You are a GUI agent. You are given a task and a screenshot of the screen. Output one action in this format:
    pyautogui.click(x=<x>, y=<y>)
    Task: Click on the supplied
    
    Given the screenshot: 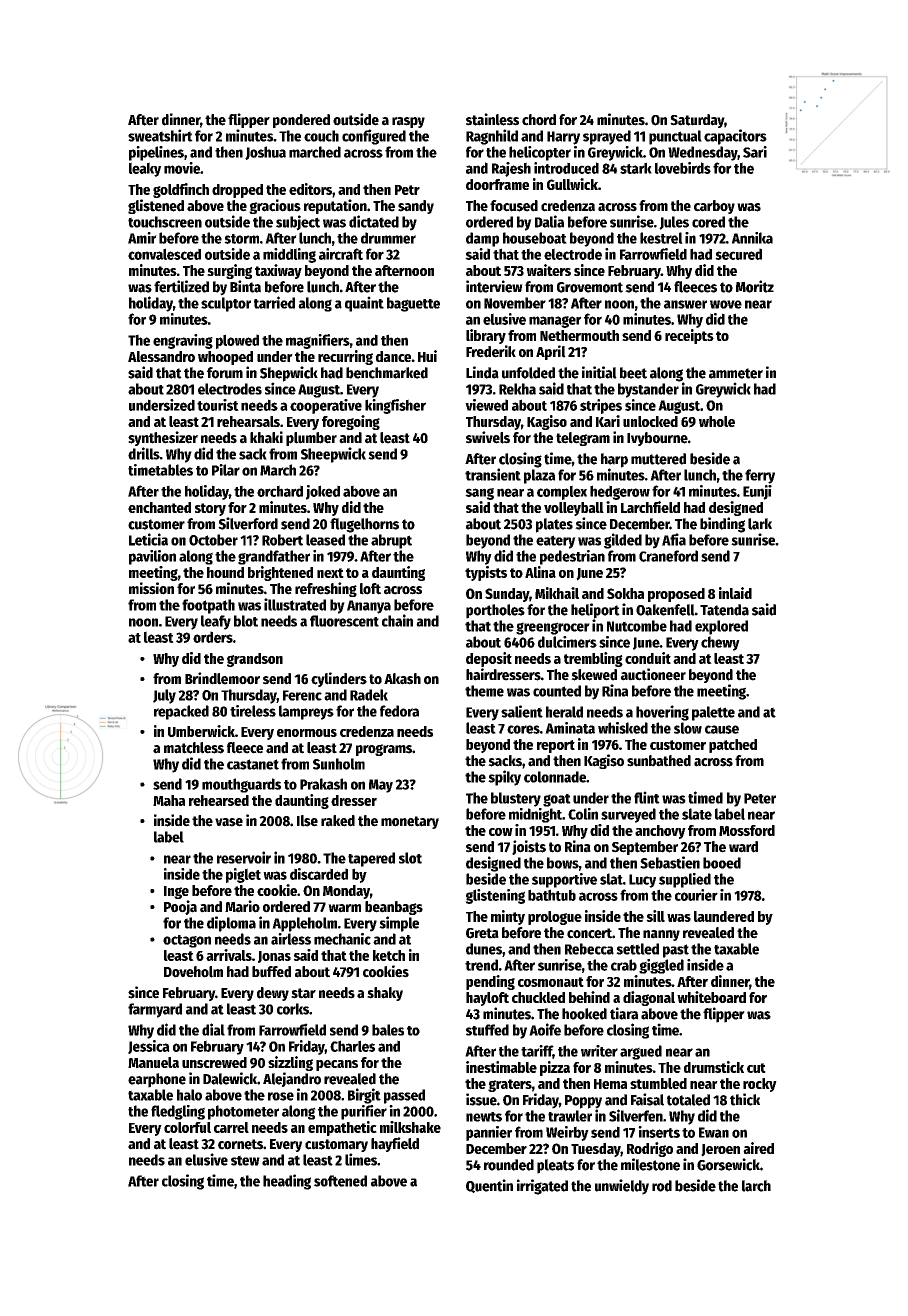 What is the action you would take?
    pyautogui.click(x=685, y=880)
